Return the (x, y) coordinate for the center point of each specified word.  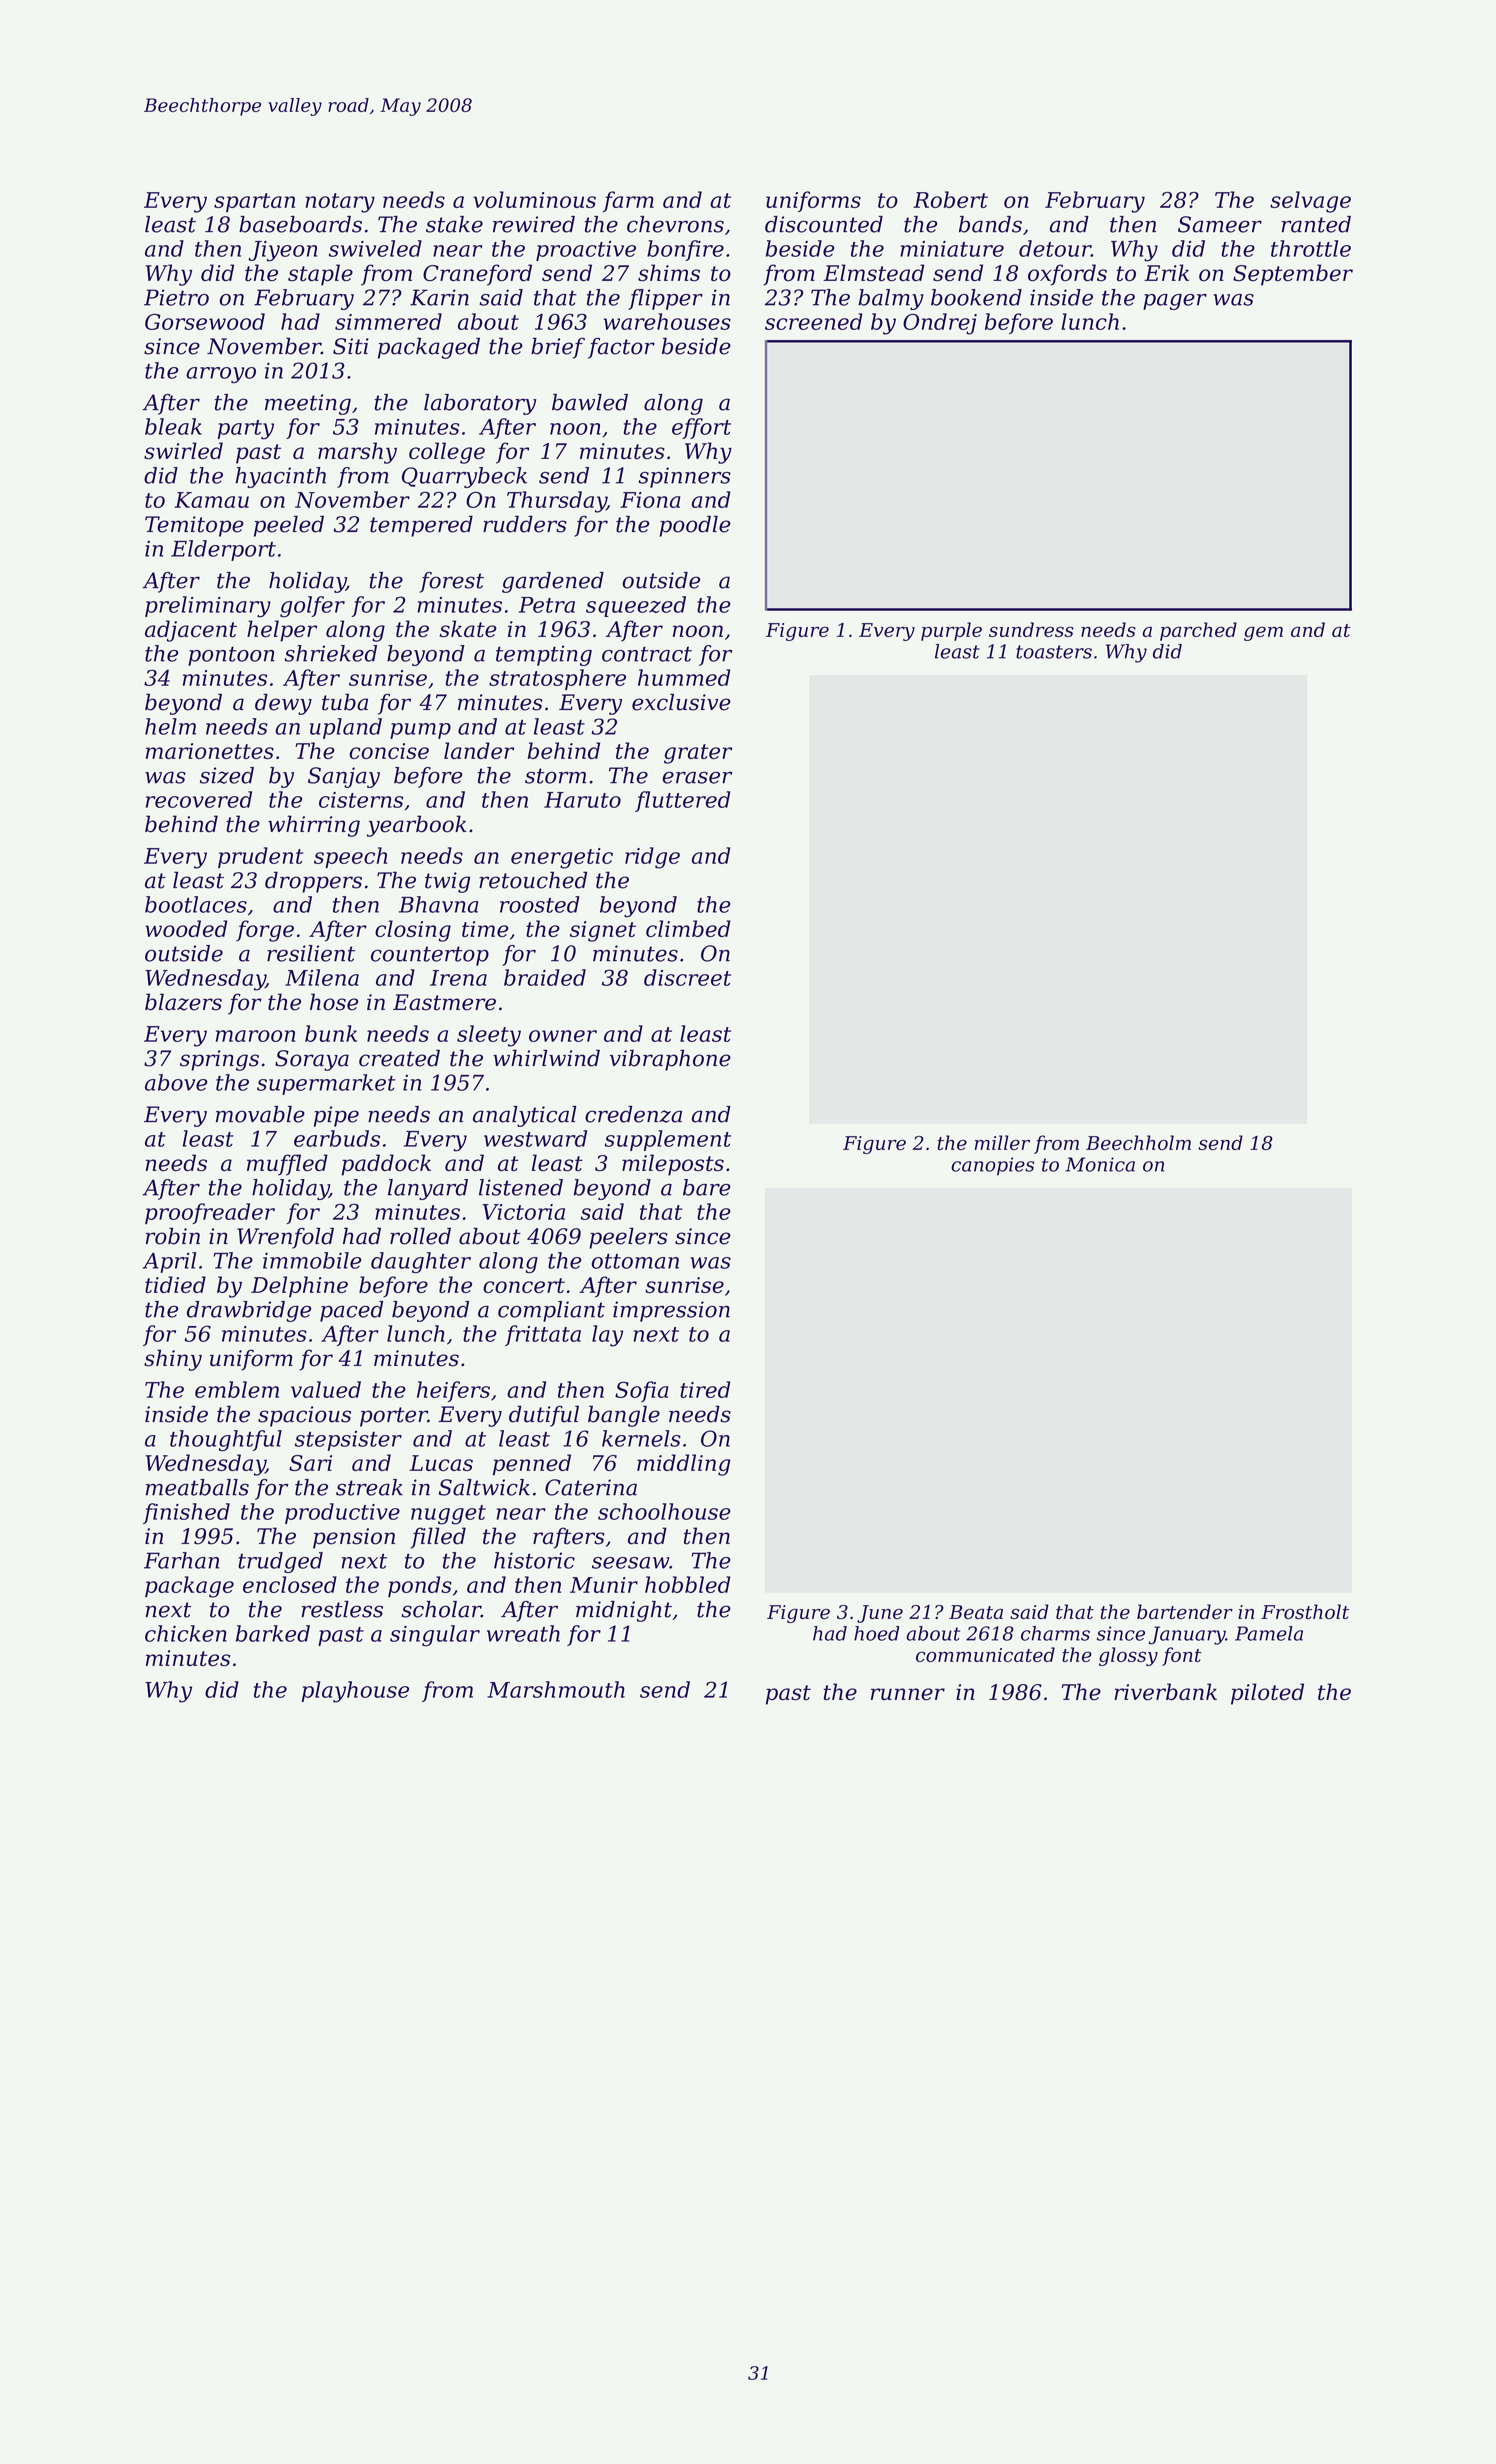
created (399, 1058)
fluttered (682, 801)
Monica (1100, 1164)
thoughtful (226, 1440)
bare (707, 1187)
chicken (186, 1633)
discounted (824, 224)
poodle (695, 526)
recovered (199, 799)
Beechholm (1138, 1142)
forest (451, 582)
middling (683, 1465)
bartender (1185, 1611)
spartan (254, 202)
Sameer (1220, 224)
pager (1175, 302)
